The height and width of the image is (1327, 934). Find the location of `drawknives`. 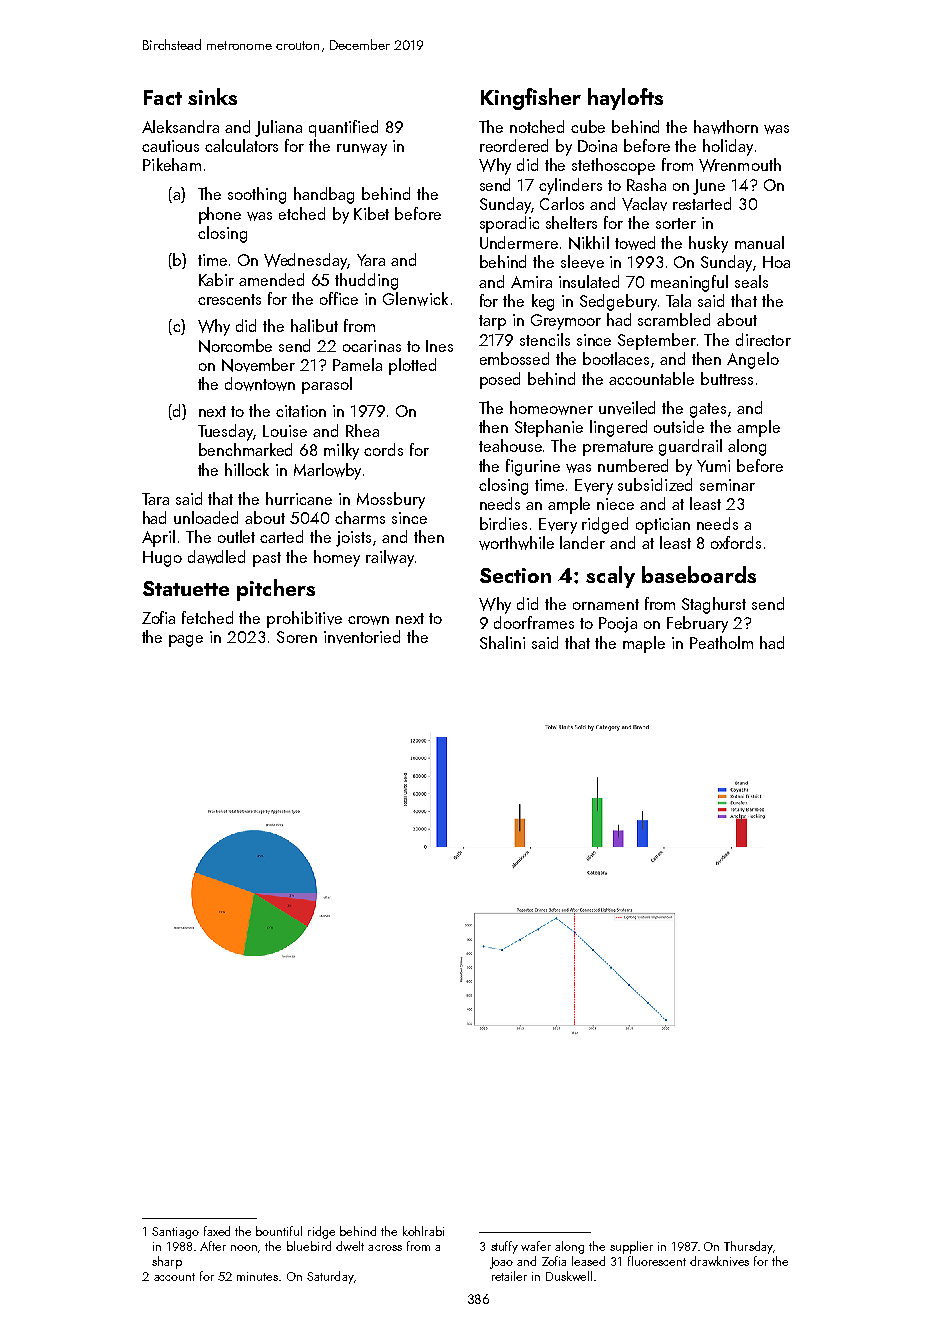

drawknives is located at coordinates (719, 1261).
